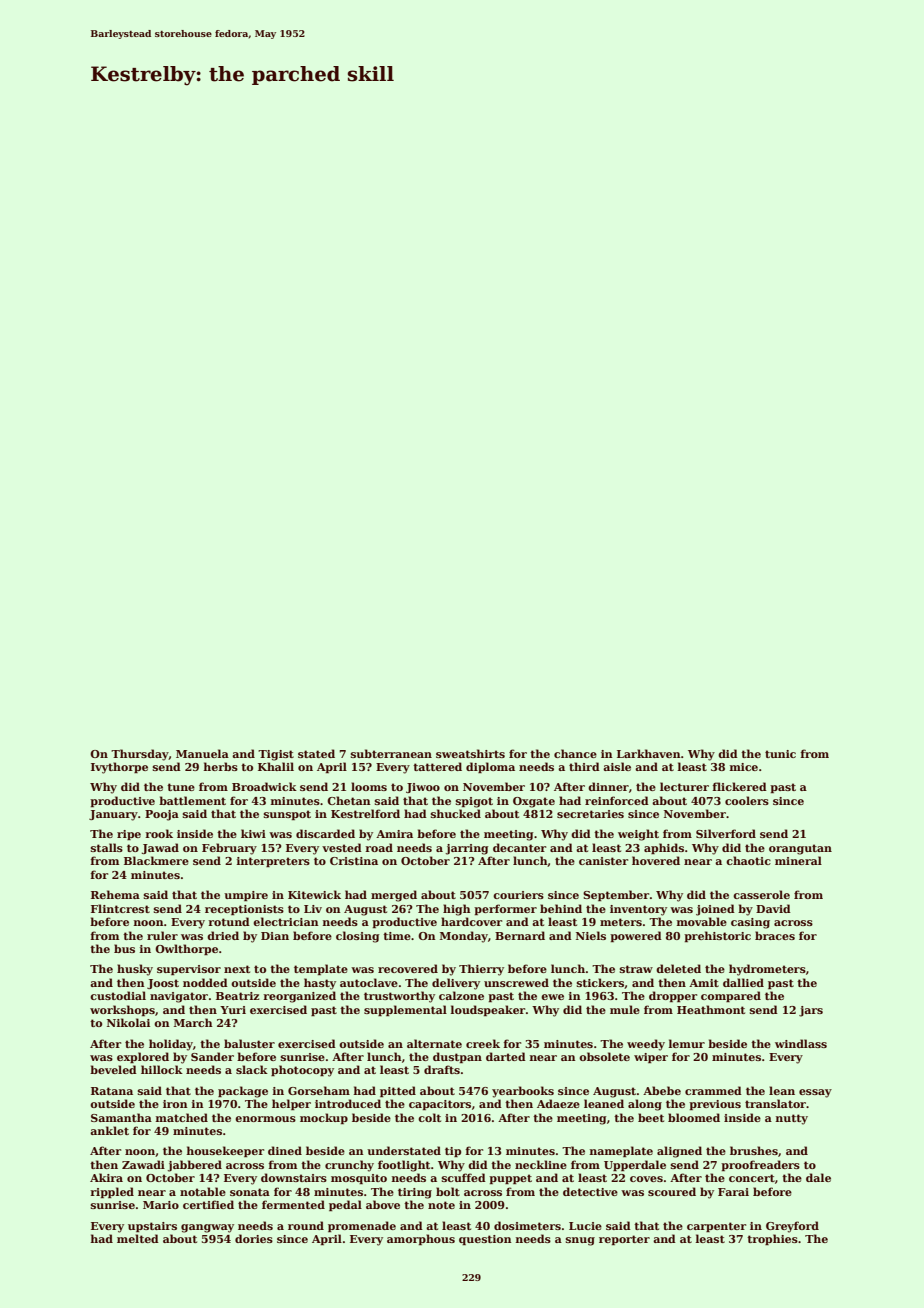 The image size is (924, 1308). I want to click on Thierry, so click(481, 970).
